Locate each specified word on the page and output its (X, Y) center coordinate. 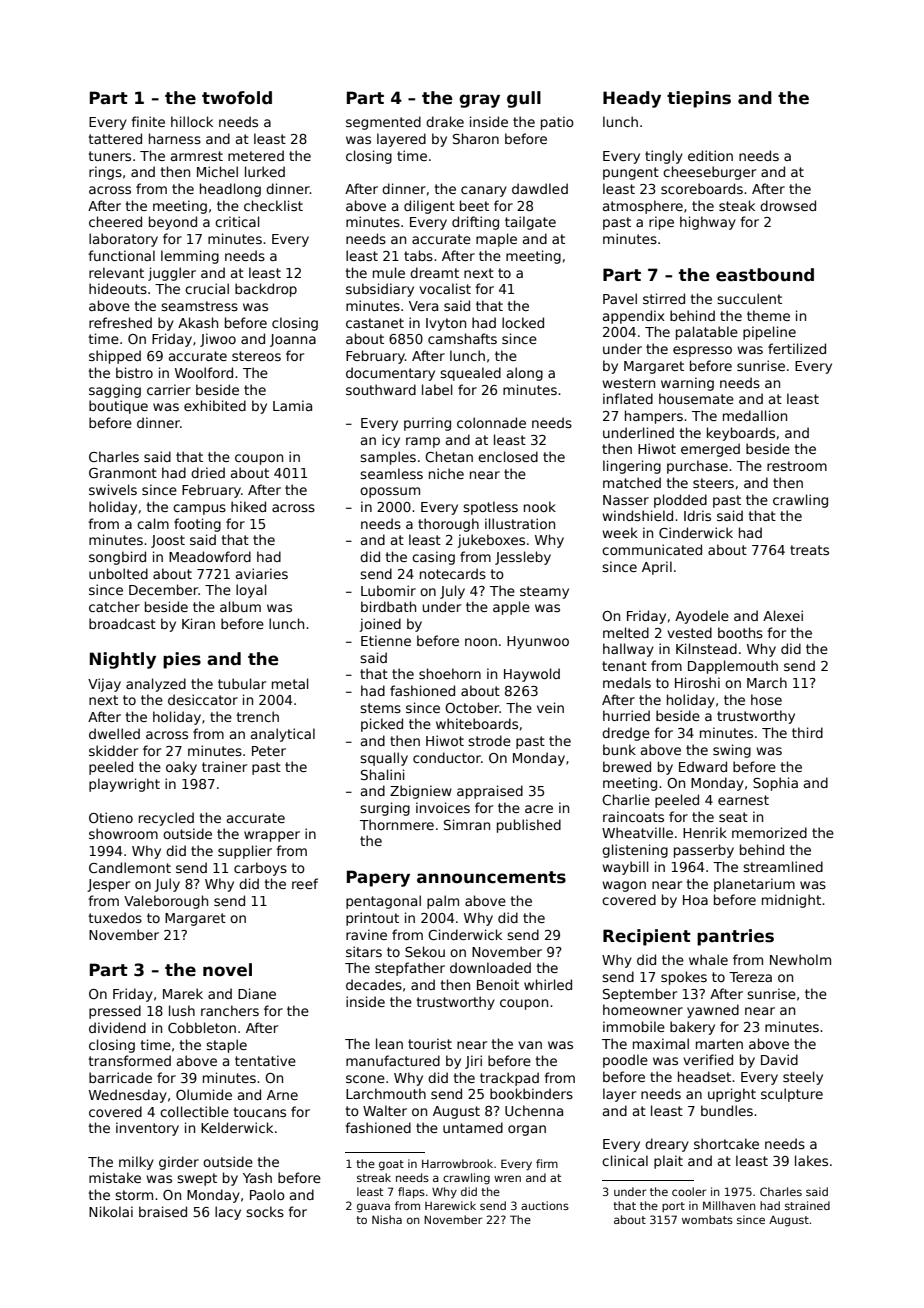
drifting (475, 223)
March (767, 682)
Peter (269, 751)
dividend (117, 1027)
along (525, 374)
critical (237, 221)
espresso (702, 351)
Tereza (750, 977)
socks (265, 1211)
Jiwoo (218, 340)
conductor (447, 757)
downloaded (490, 967)
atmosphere (643, 207)
